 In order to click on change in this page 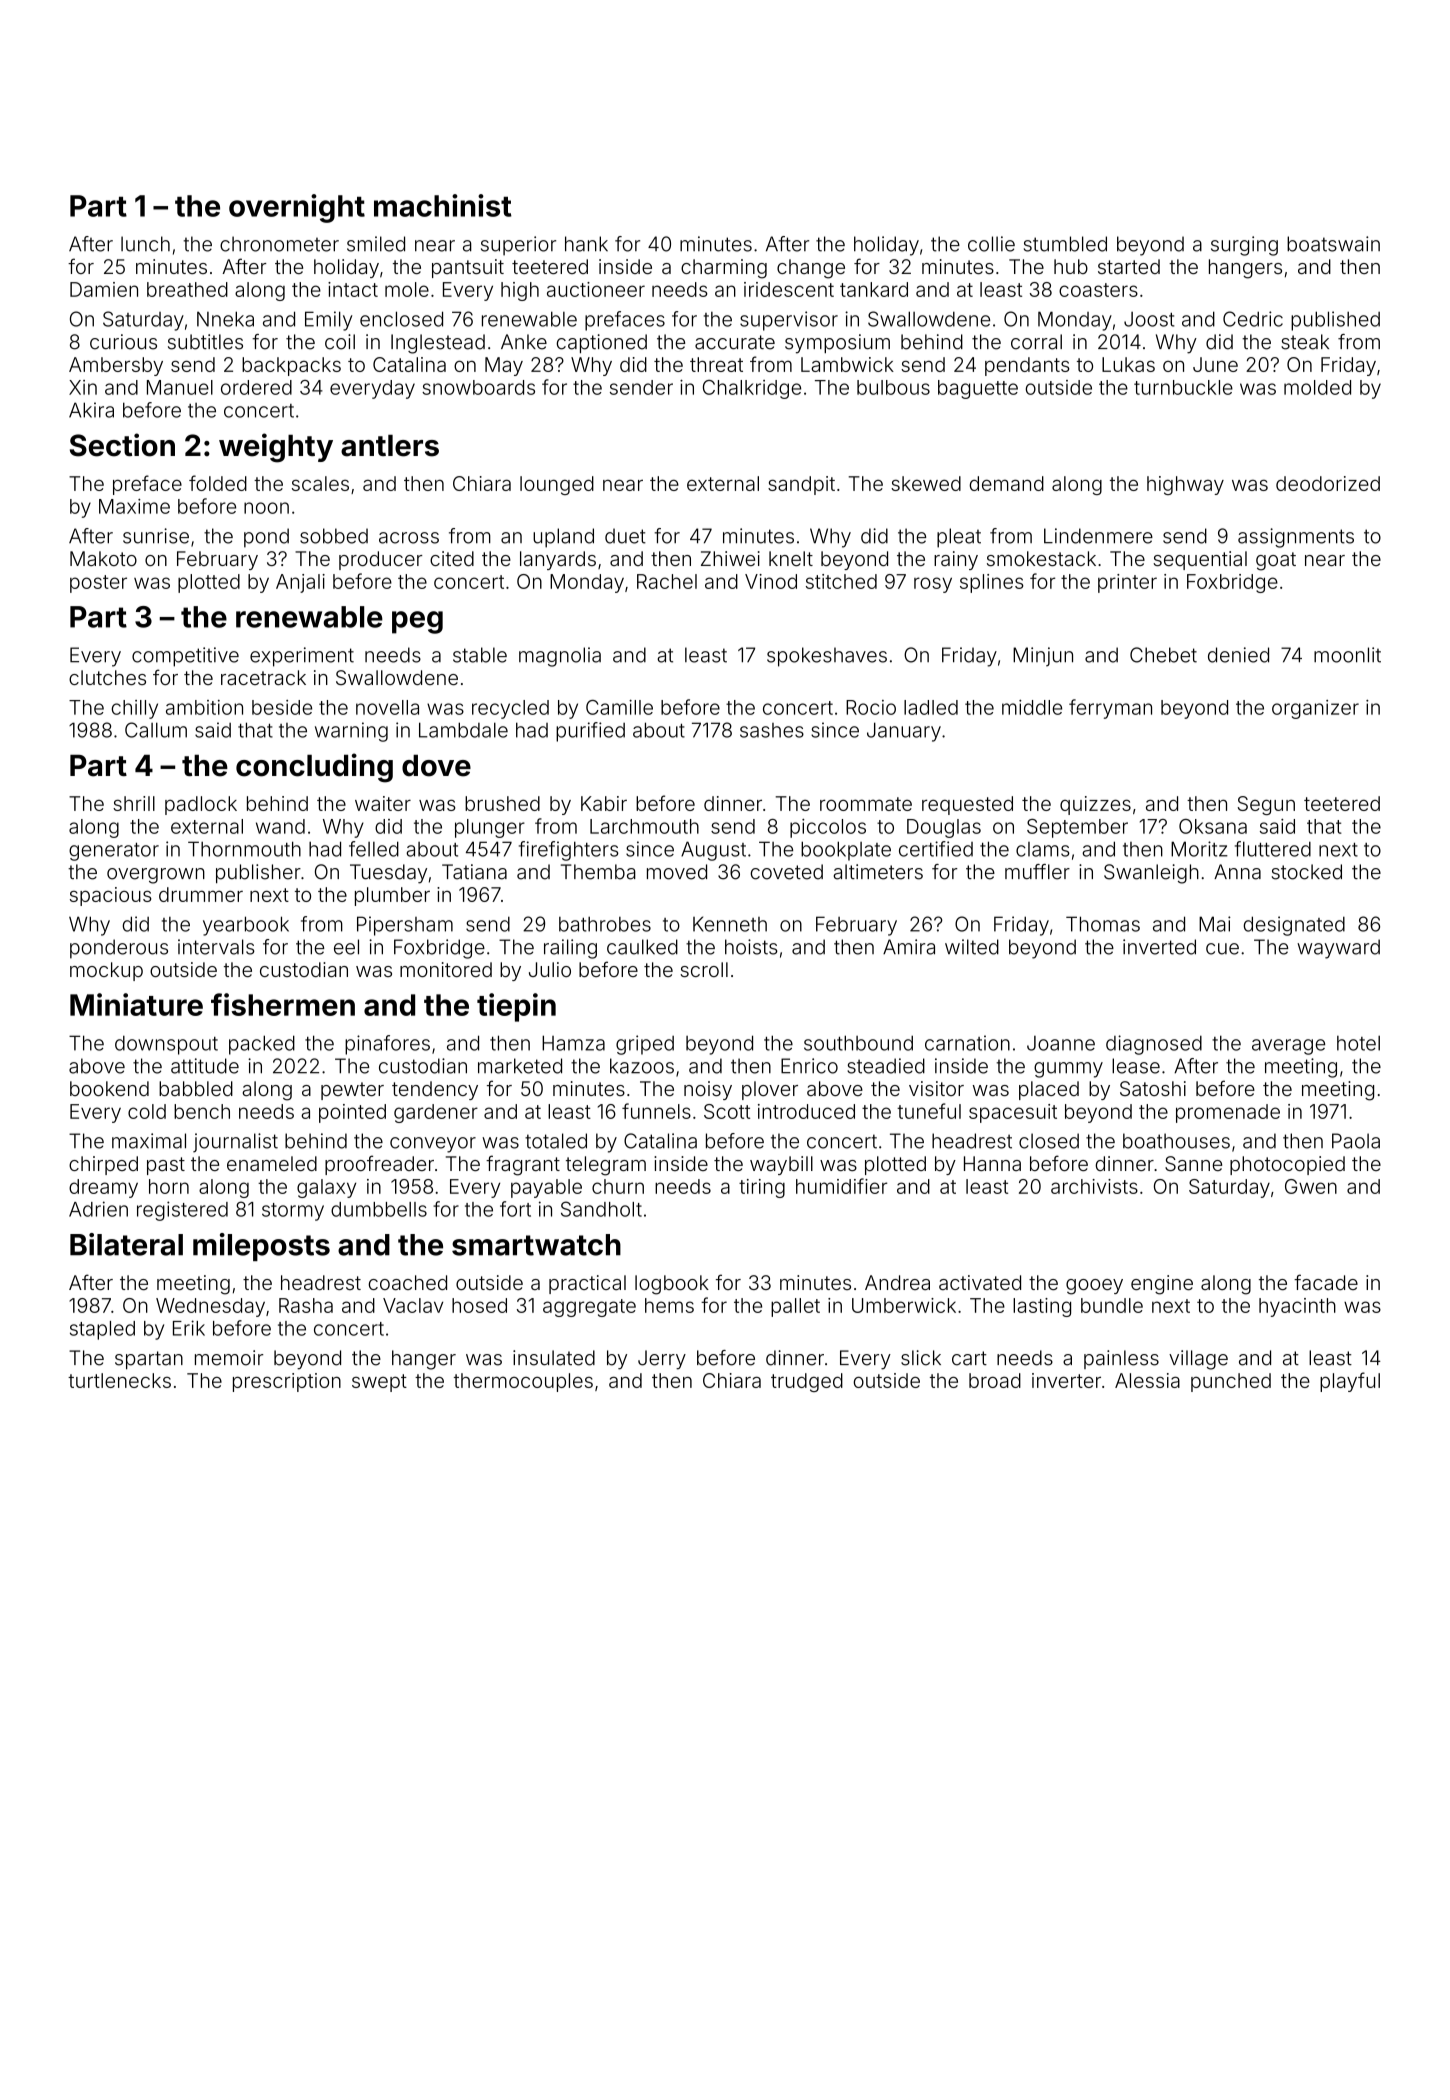, I will do `click(811, 269)`.
